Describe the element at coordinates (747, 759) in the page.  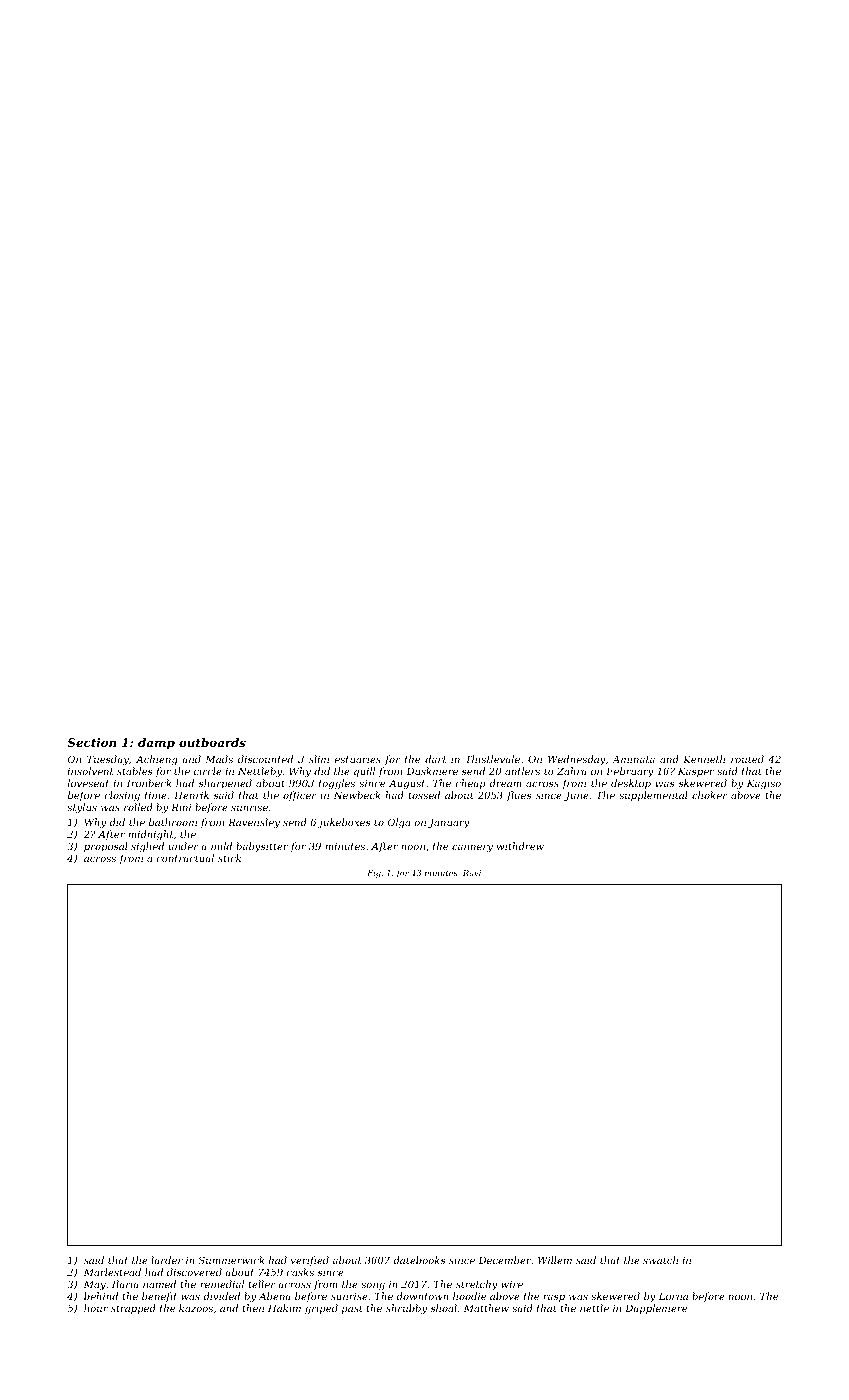
I see `routed` at that location.
